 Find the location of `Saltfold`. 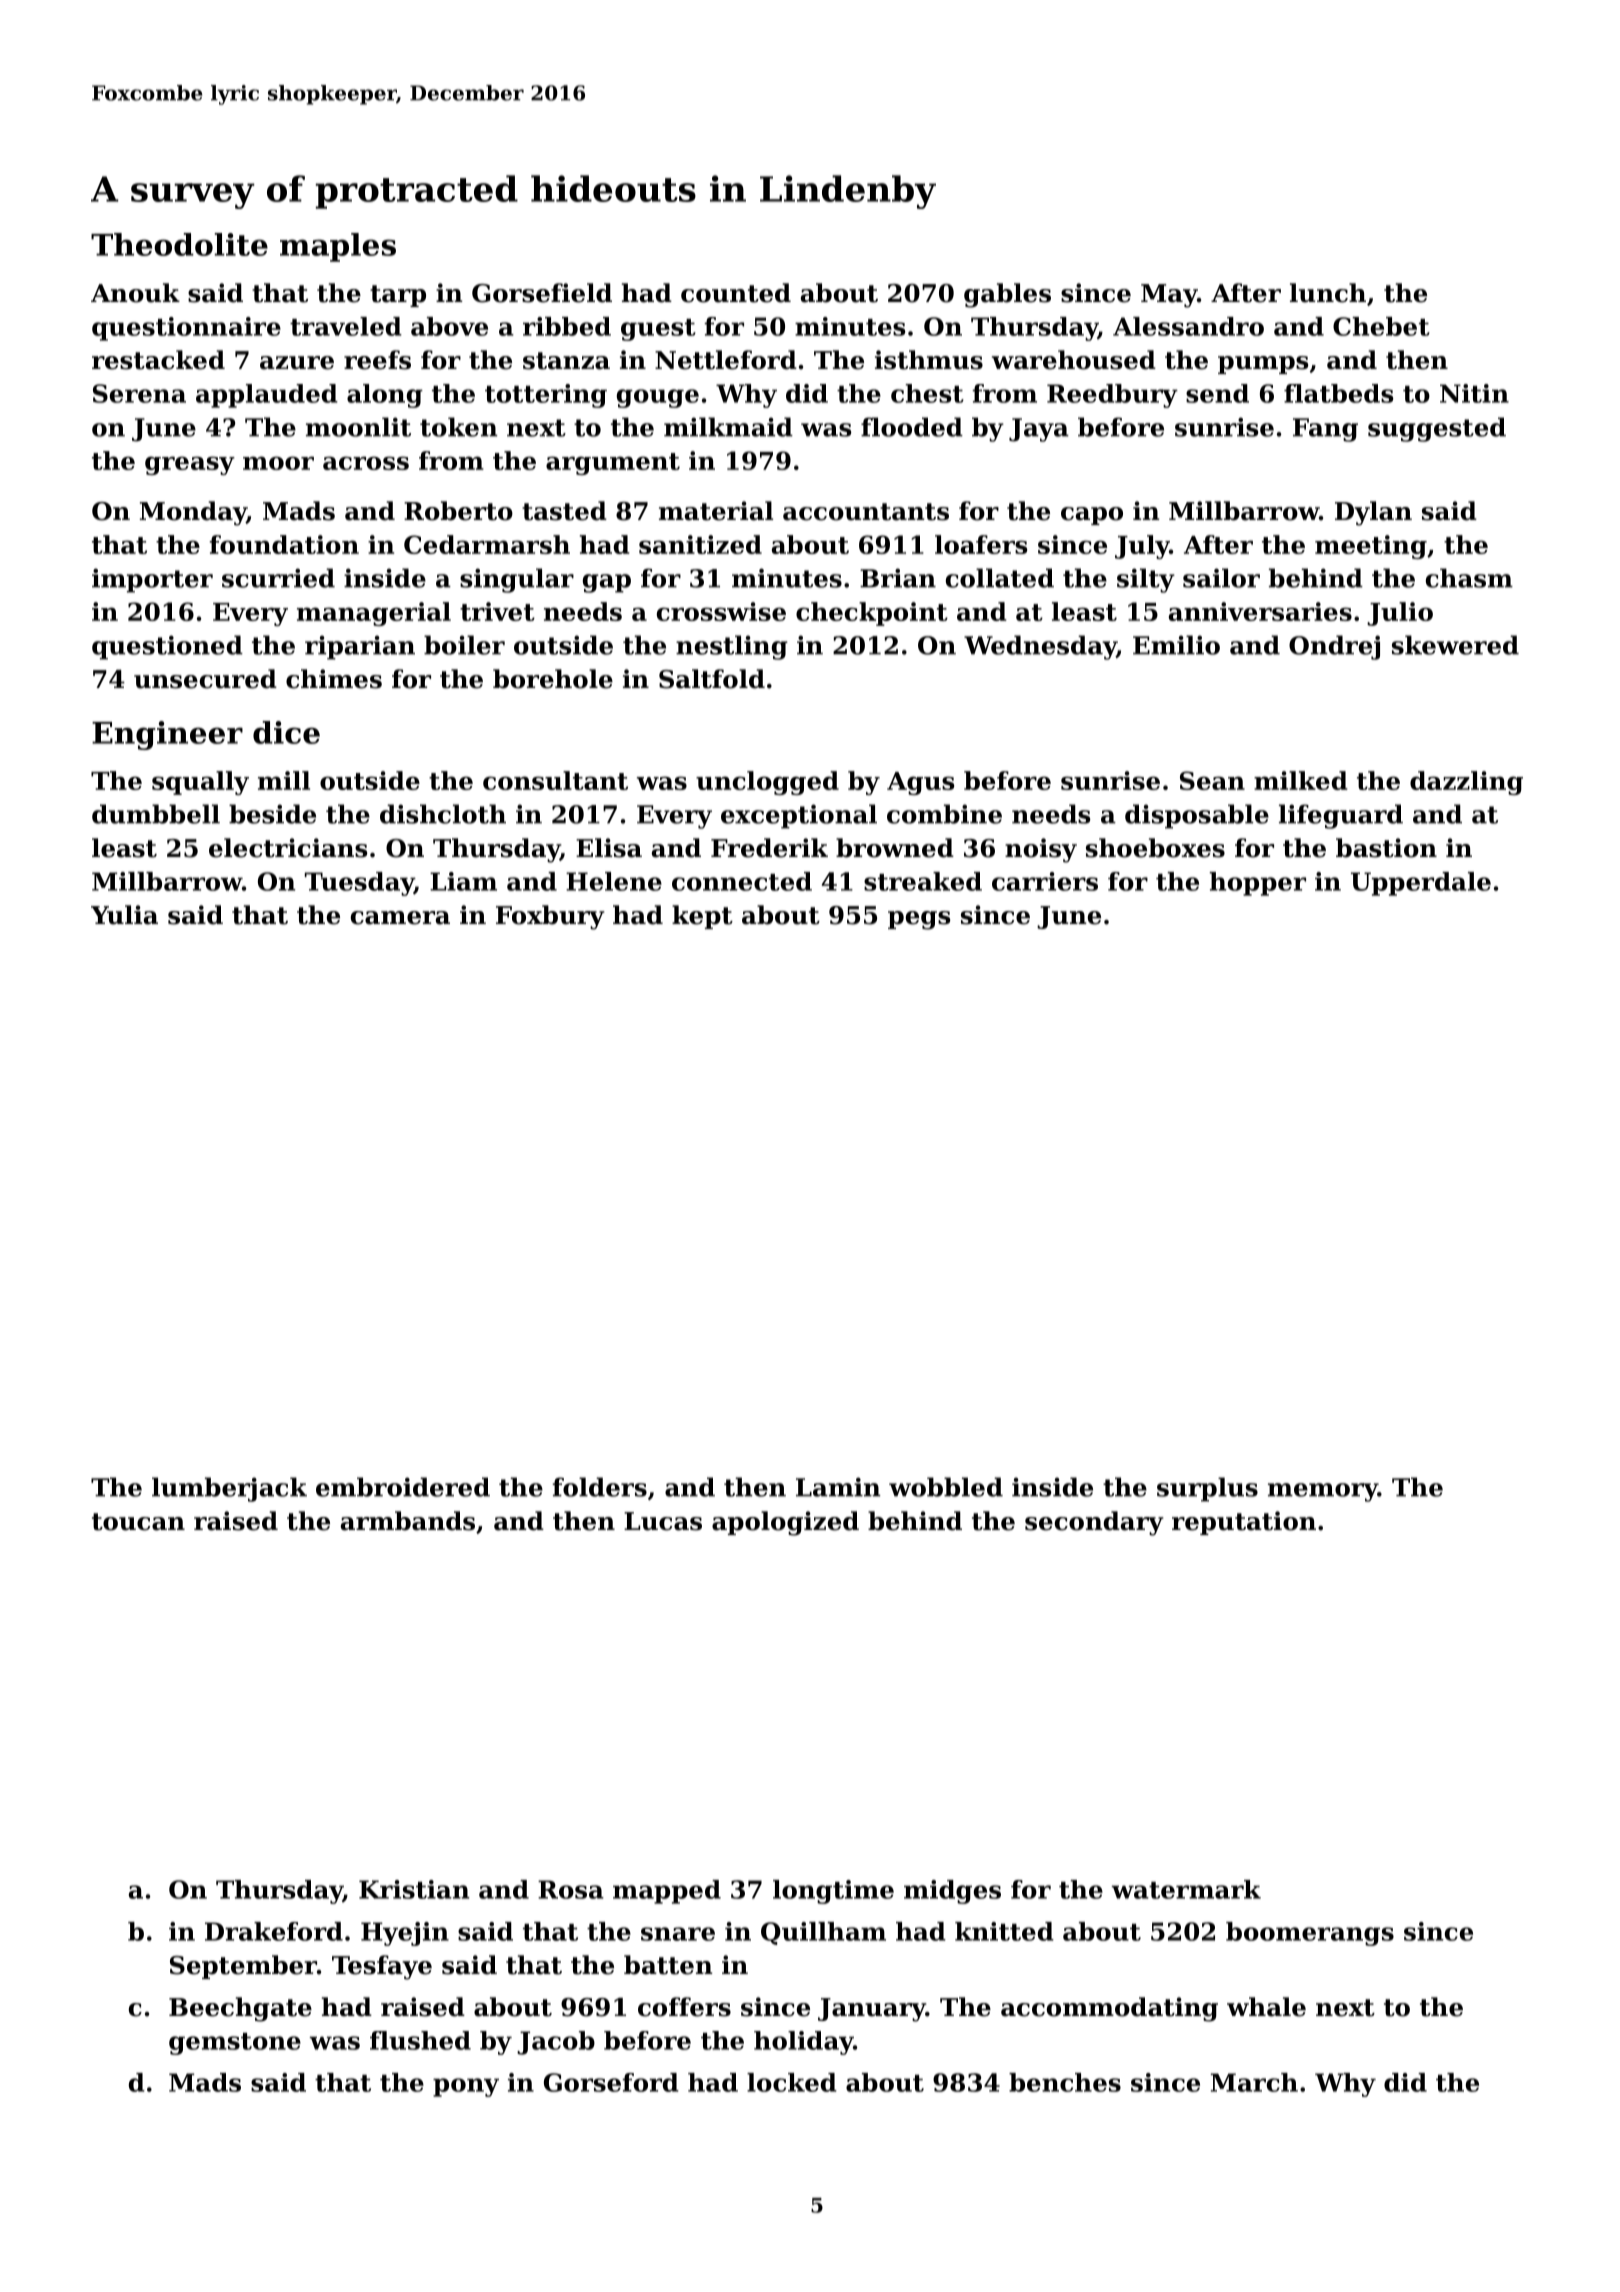

Saltfold is located at coordinates (712, 679).
